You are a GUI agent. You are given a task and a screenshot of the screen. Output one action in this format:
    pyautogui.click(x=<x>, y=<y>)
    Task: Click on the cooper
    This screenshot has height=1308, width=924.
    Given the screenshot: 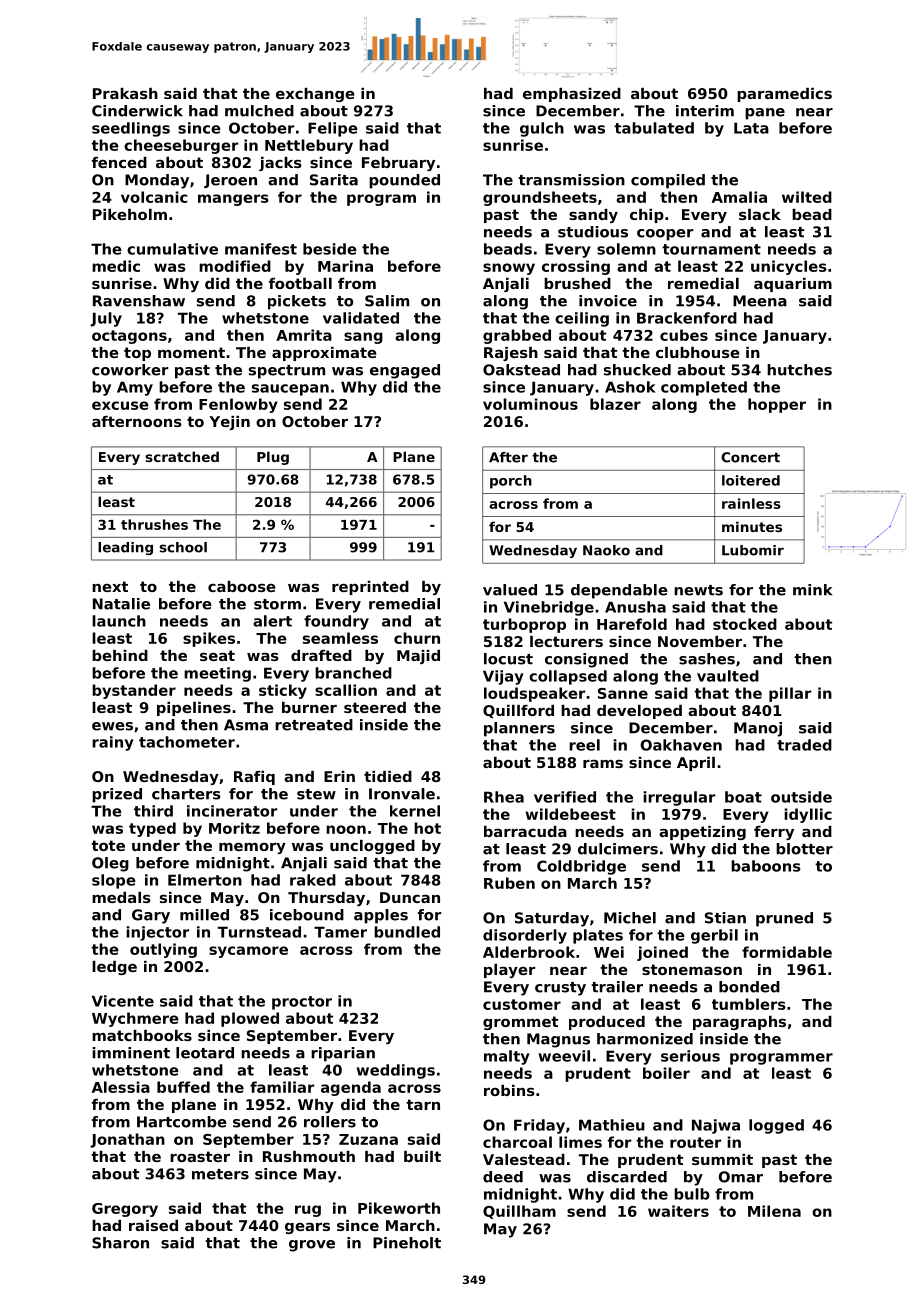 What is the action you would take?
    pyautogui.click(x=665, y=235)
